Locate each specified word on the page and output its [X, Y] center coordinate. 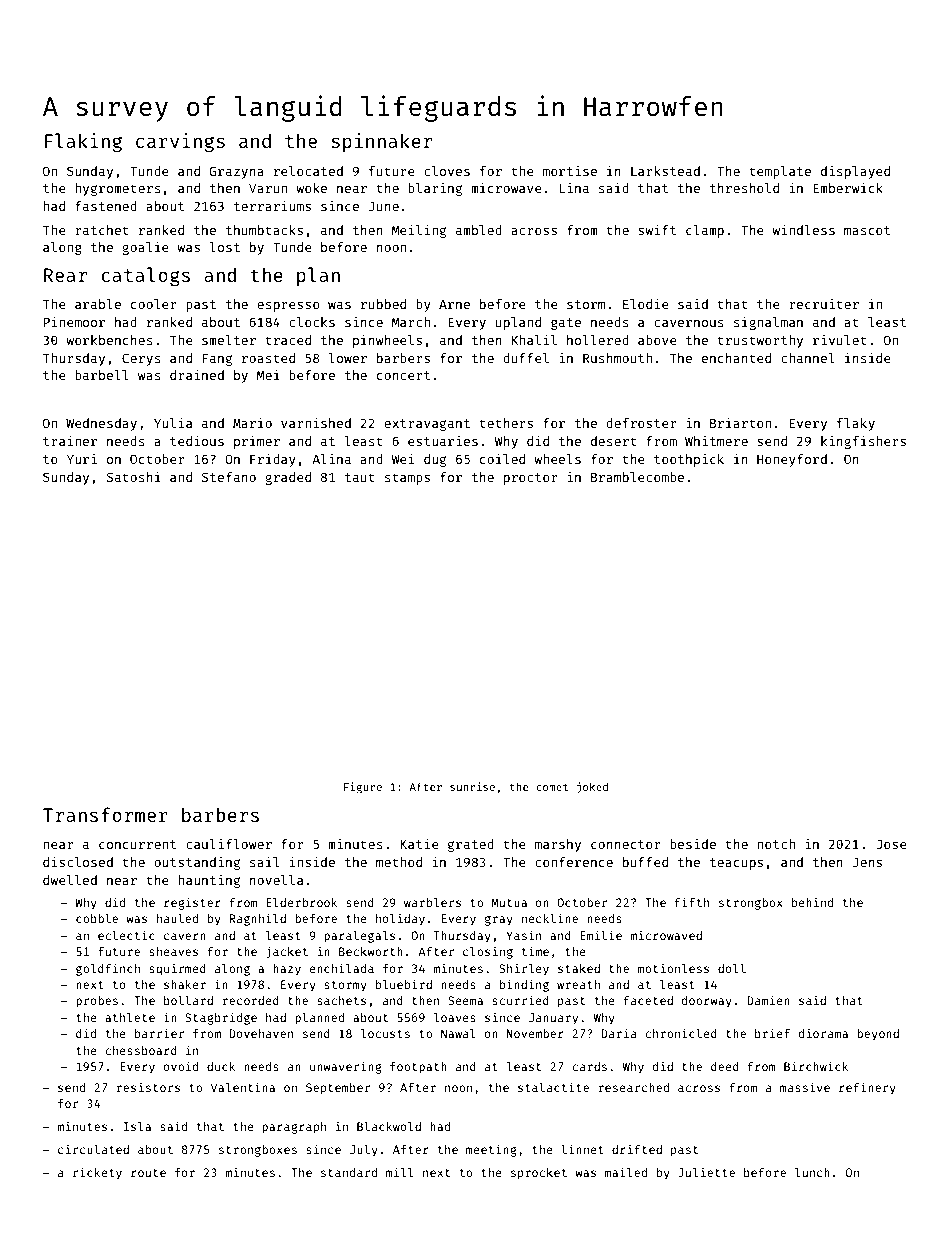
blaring [435, 189]
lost [224, 247]
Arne [454, 304]
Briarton [740, 422]
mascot [867, 230]
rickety [97, 1173]
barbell [101, 375]
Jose [891, 844]
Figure [363, 788]
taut [360, 477]
